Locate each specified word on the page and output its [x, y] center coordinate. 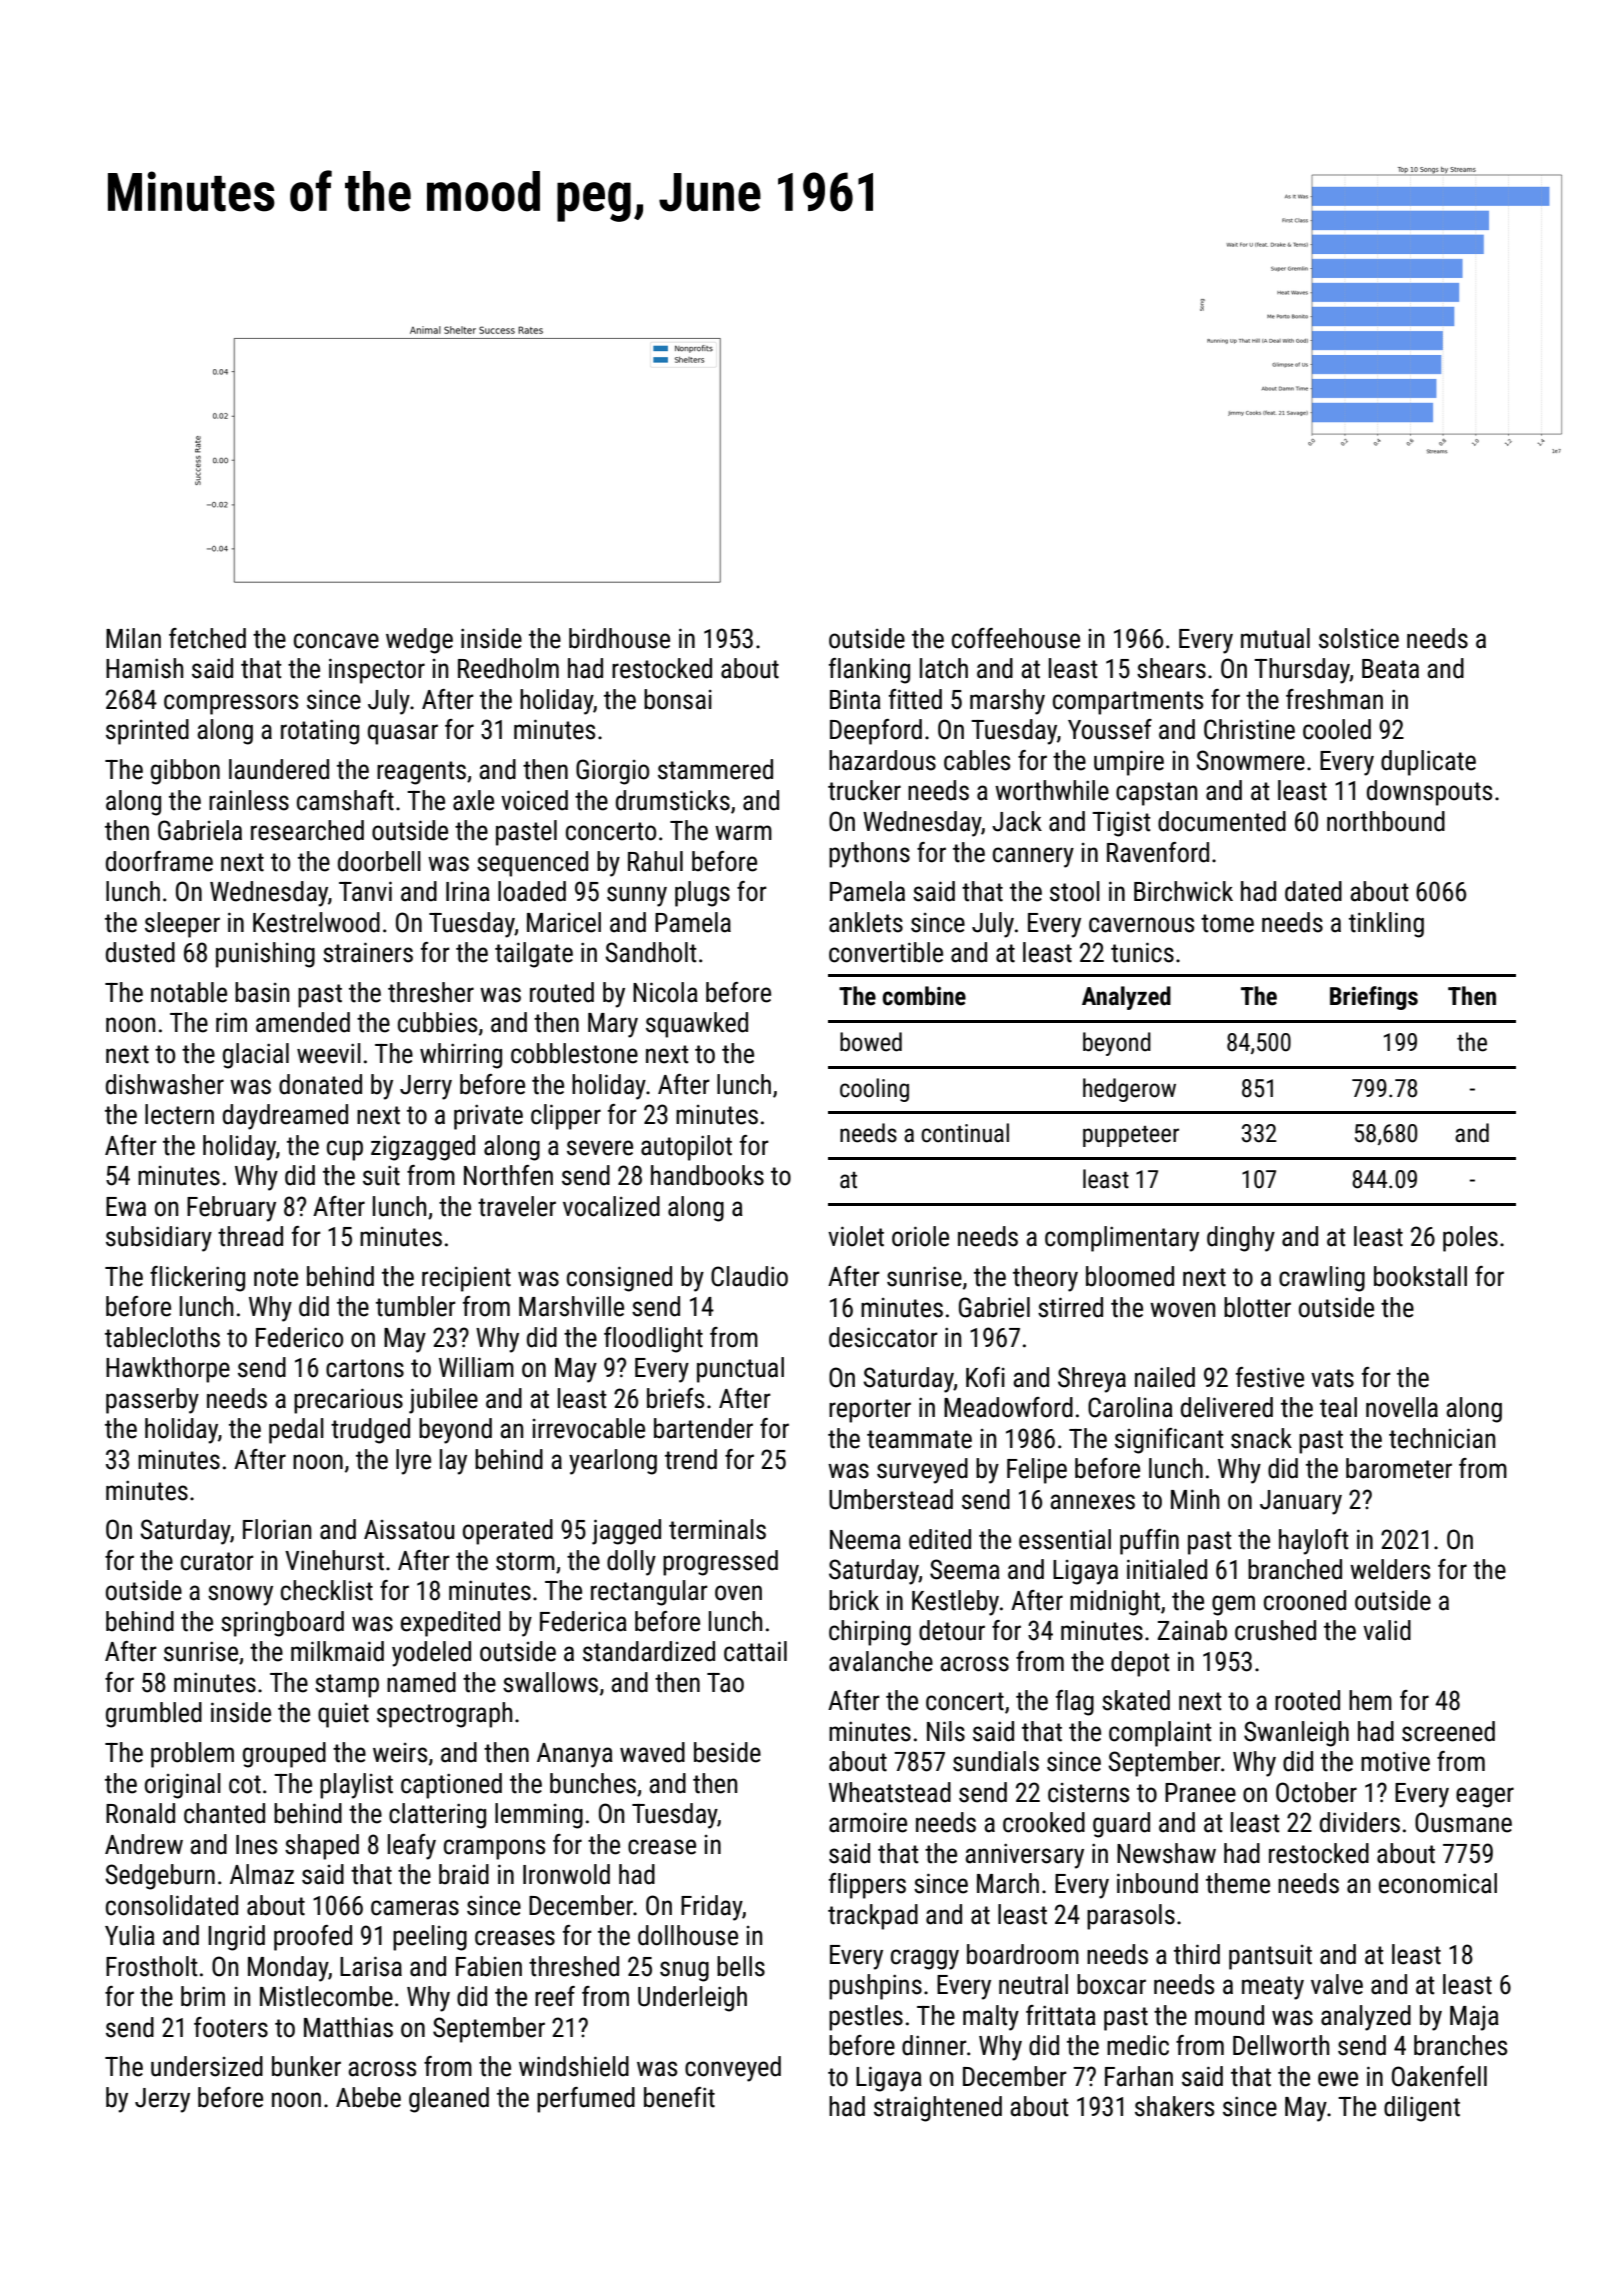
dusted [140, 952]
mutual [1275, 638]
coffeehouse [1016, 638]
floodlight [653, 1340]
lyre [413, 1462]
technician [1442, 1438]
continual [965, 1133]
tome [1227, 923]
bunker [306, 2066]
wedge [419, 641]
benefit [679, 2097]
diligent [1422, 2109]
